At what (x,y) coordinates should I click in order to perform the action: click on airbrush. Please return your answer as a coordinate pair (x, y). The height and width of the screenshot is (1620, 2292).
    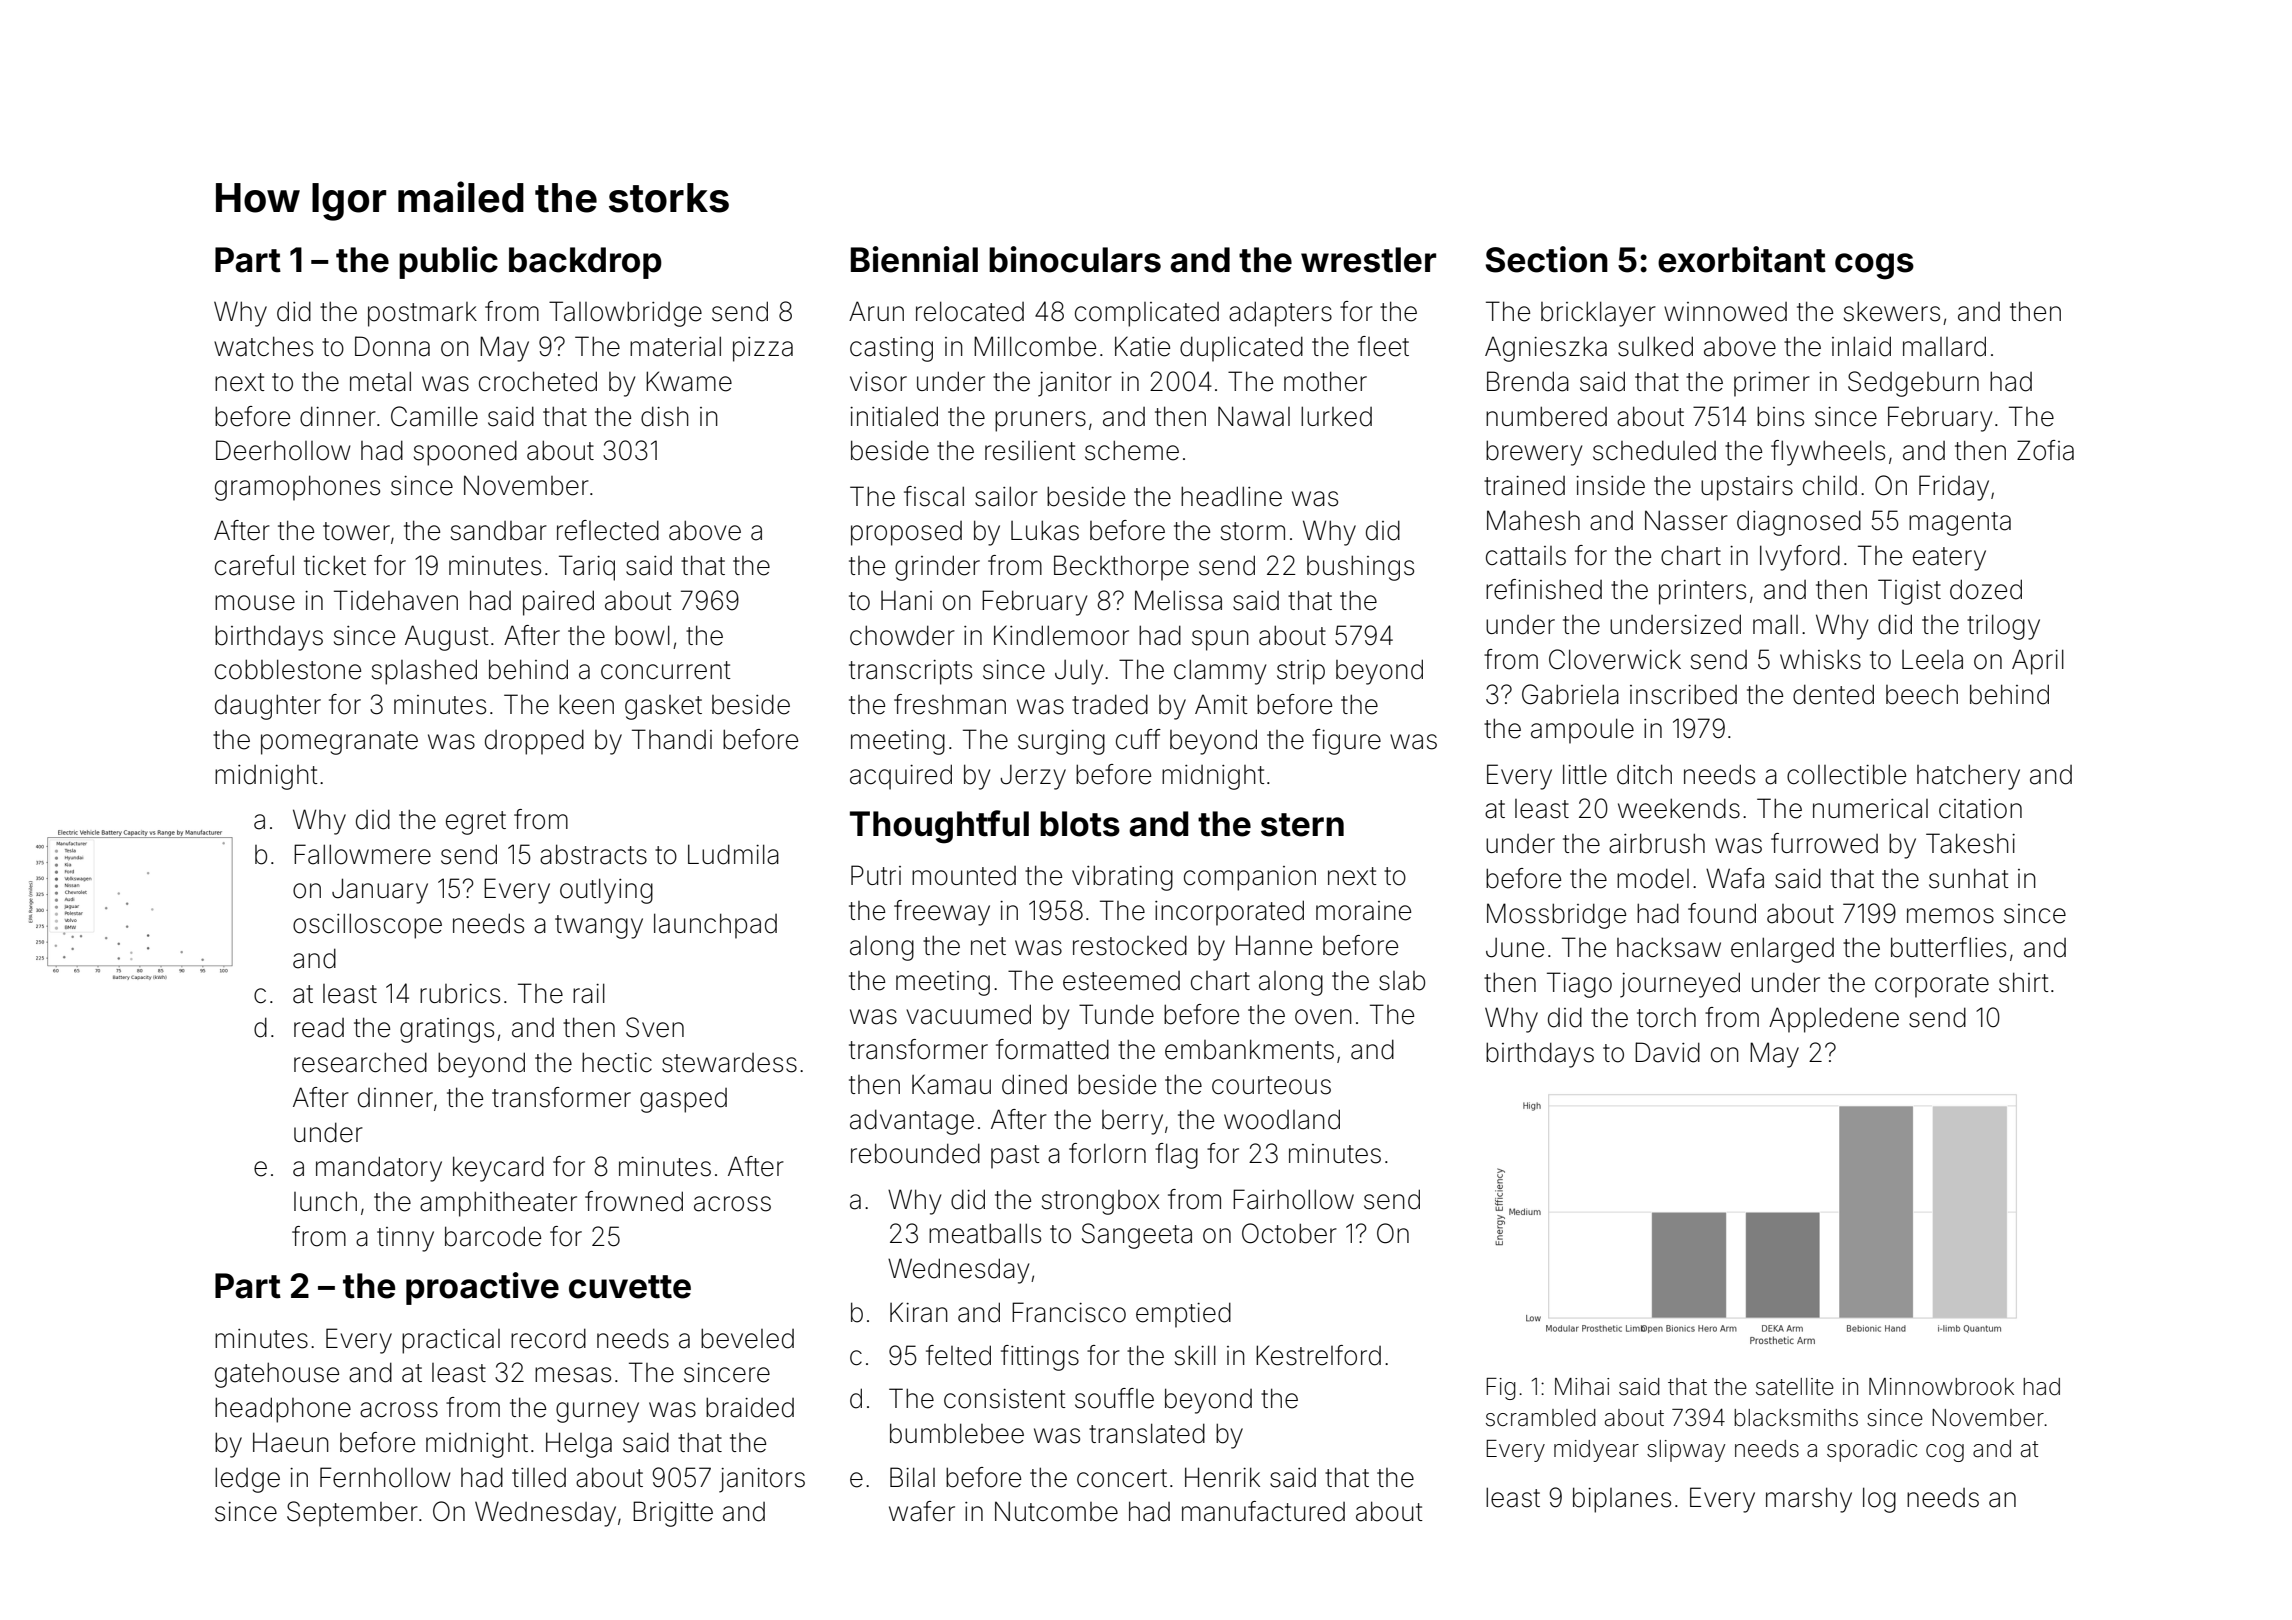
    Looking at the image, I should click on (1657, 843).
